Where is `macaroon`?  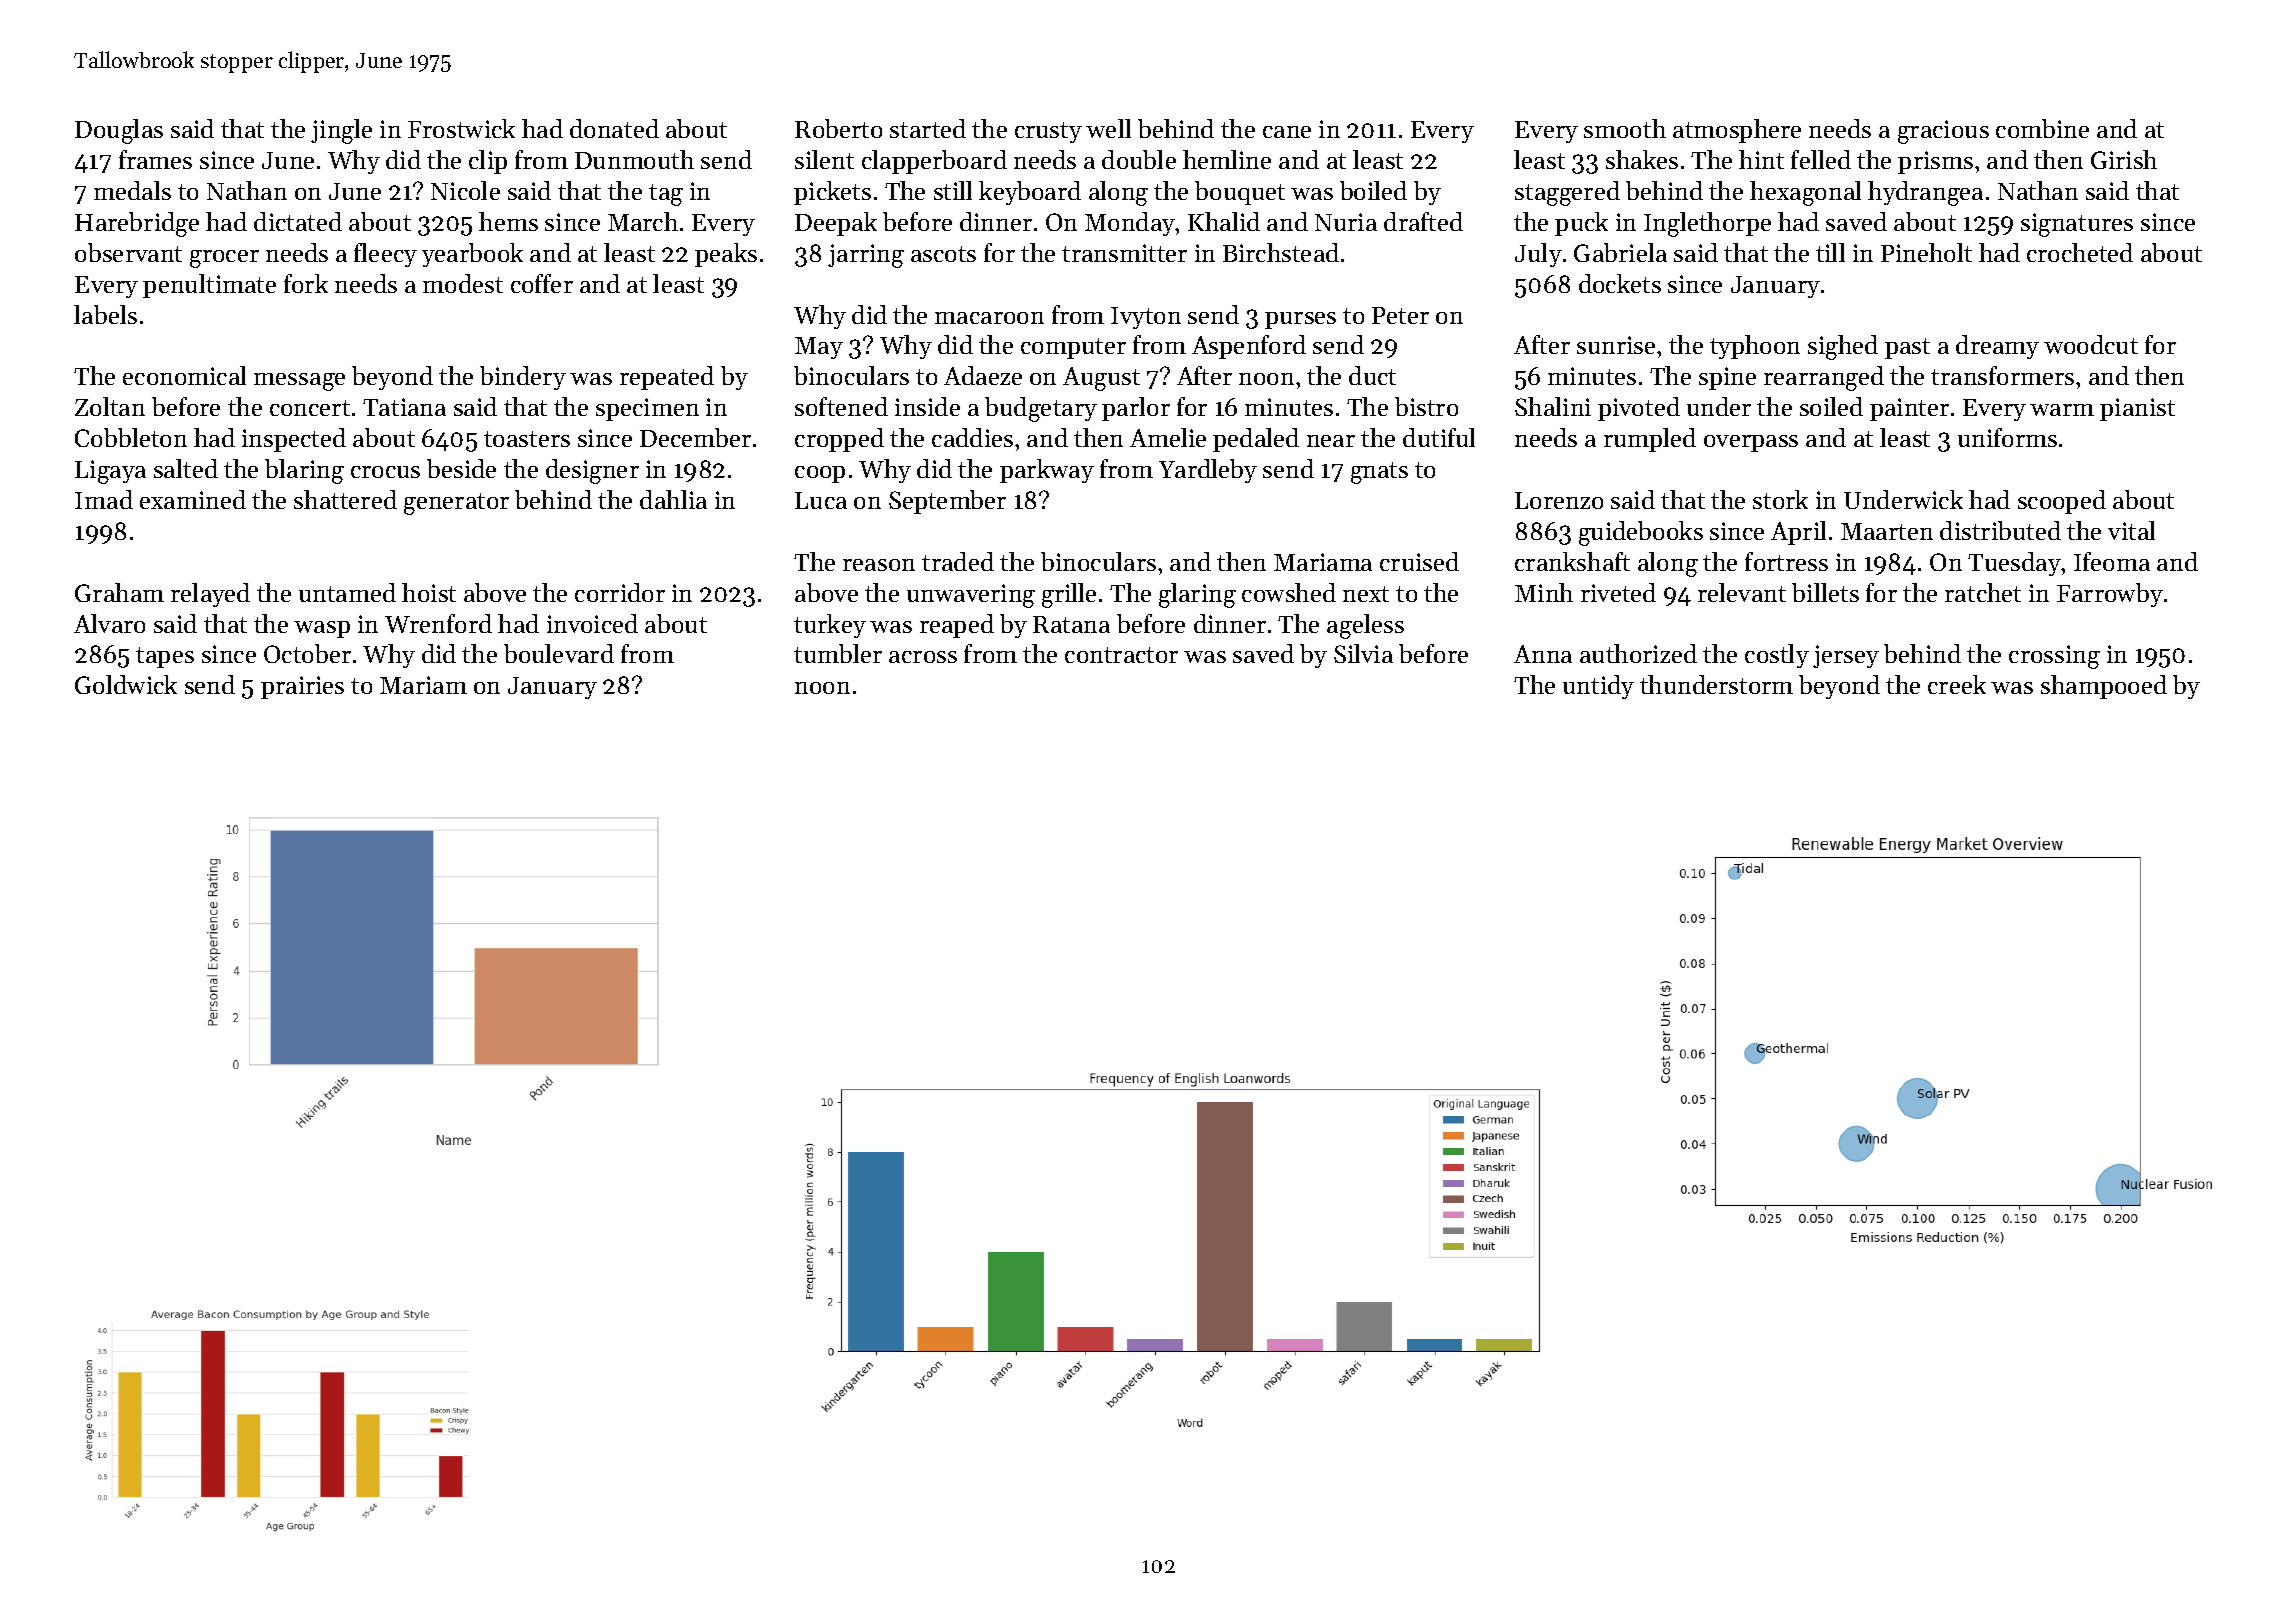 macaroon is located at coordinates (989, 318).
